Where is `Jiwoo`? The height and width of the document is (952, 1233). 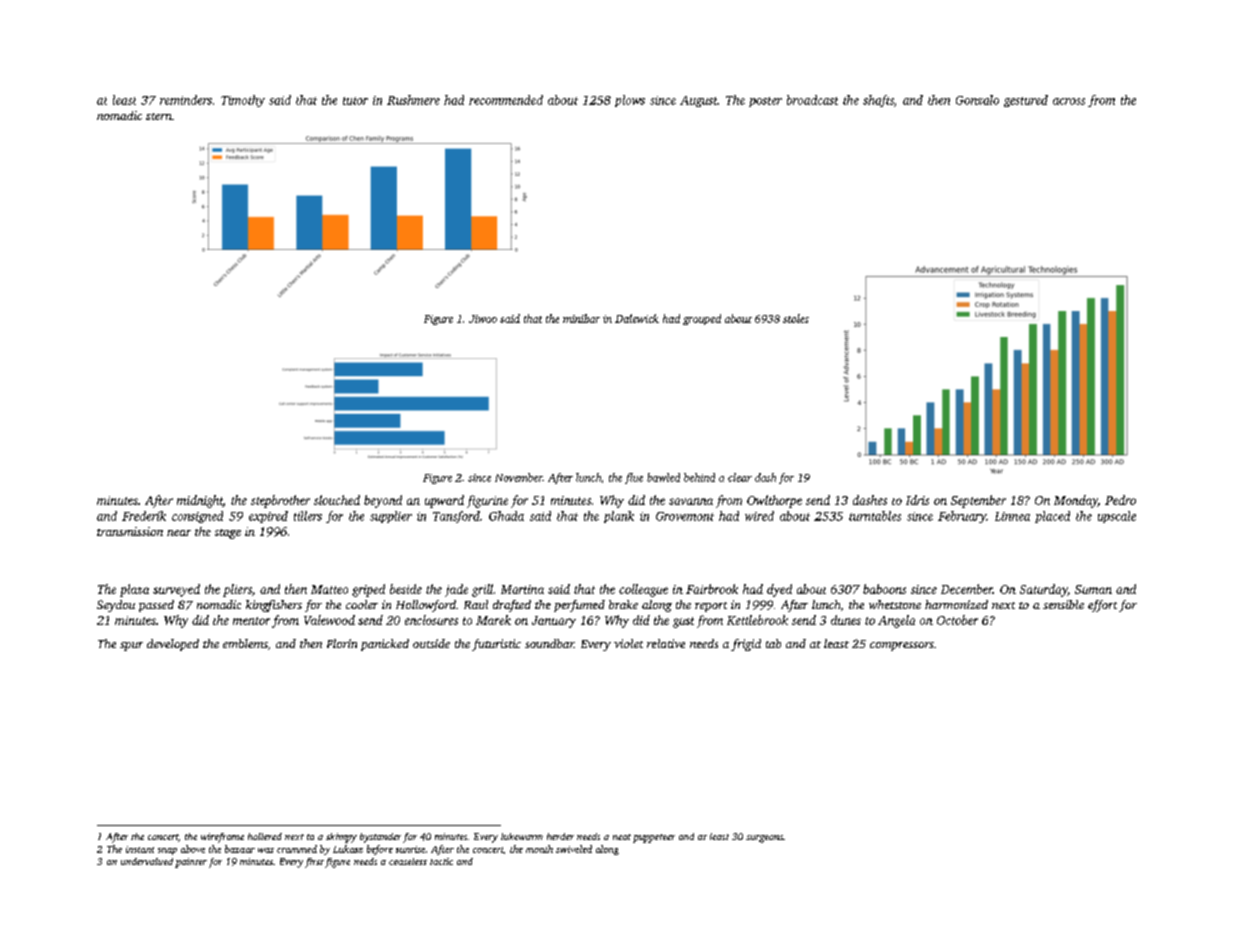
Jiwoo is located at coordinates (483, 319).
